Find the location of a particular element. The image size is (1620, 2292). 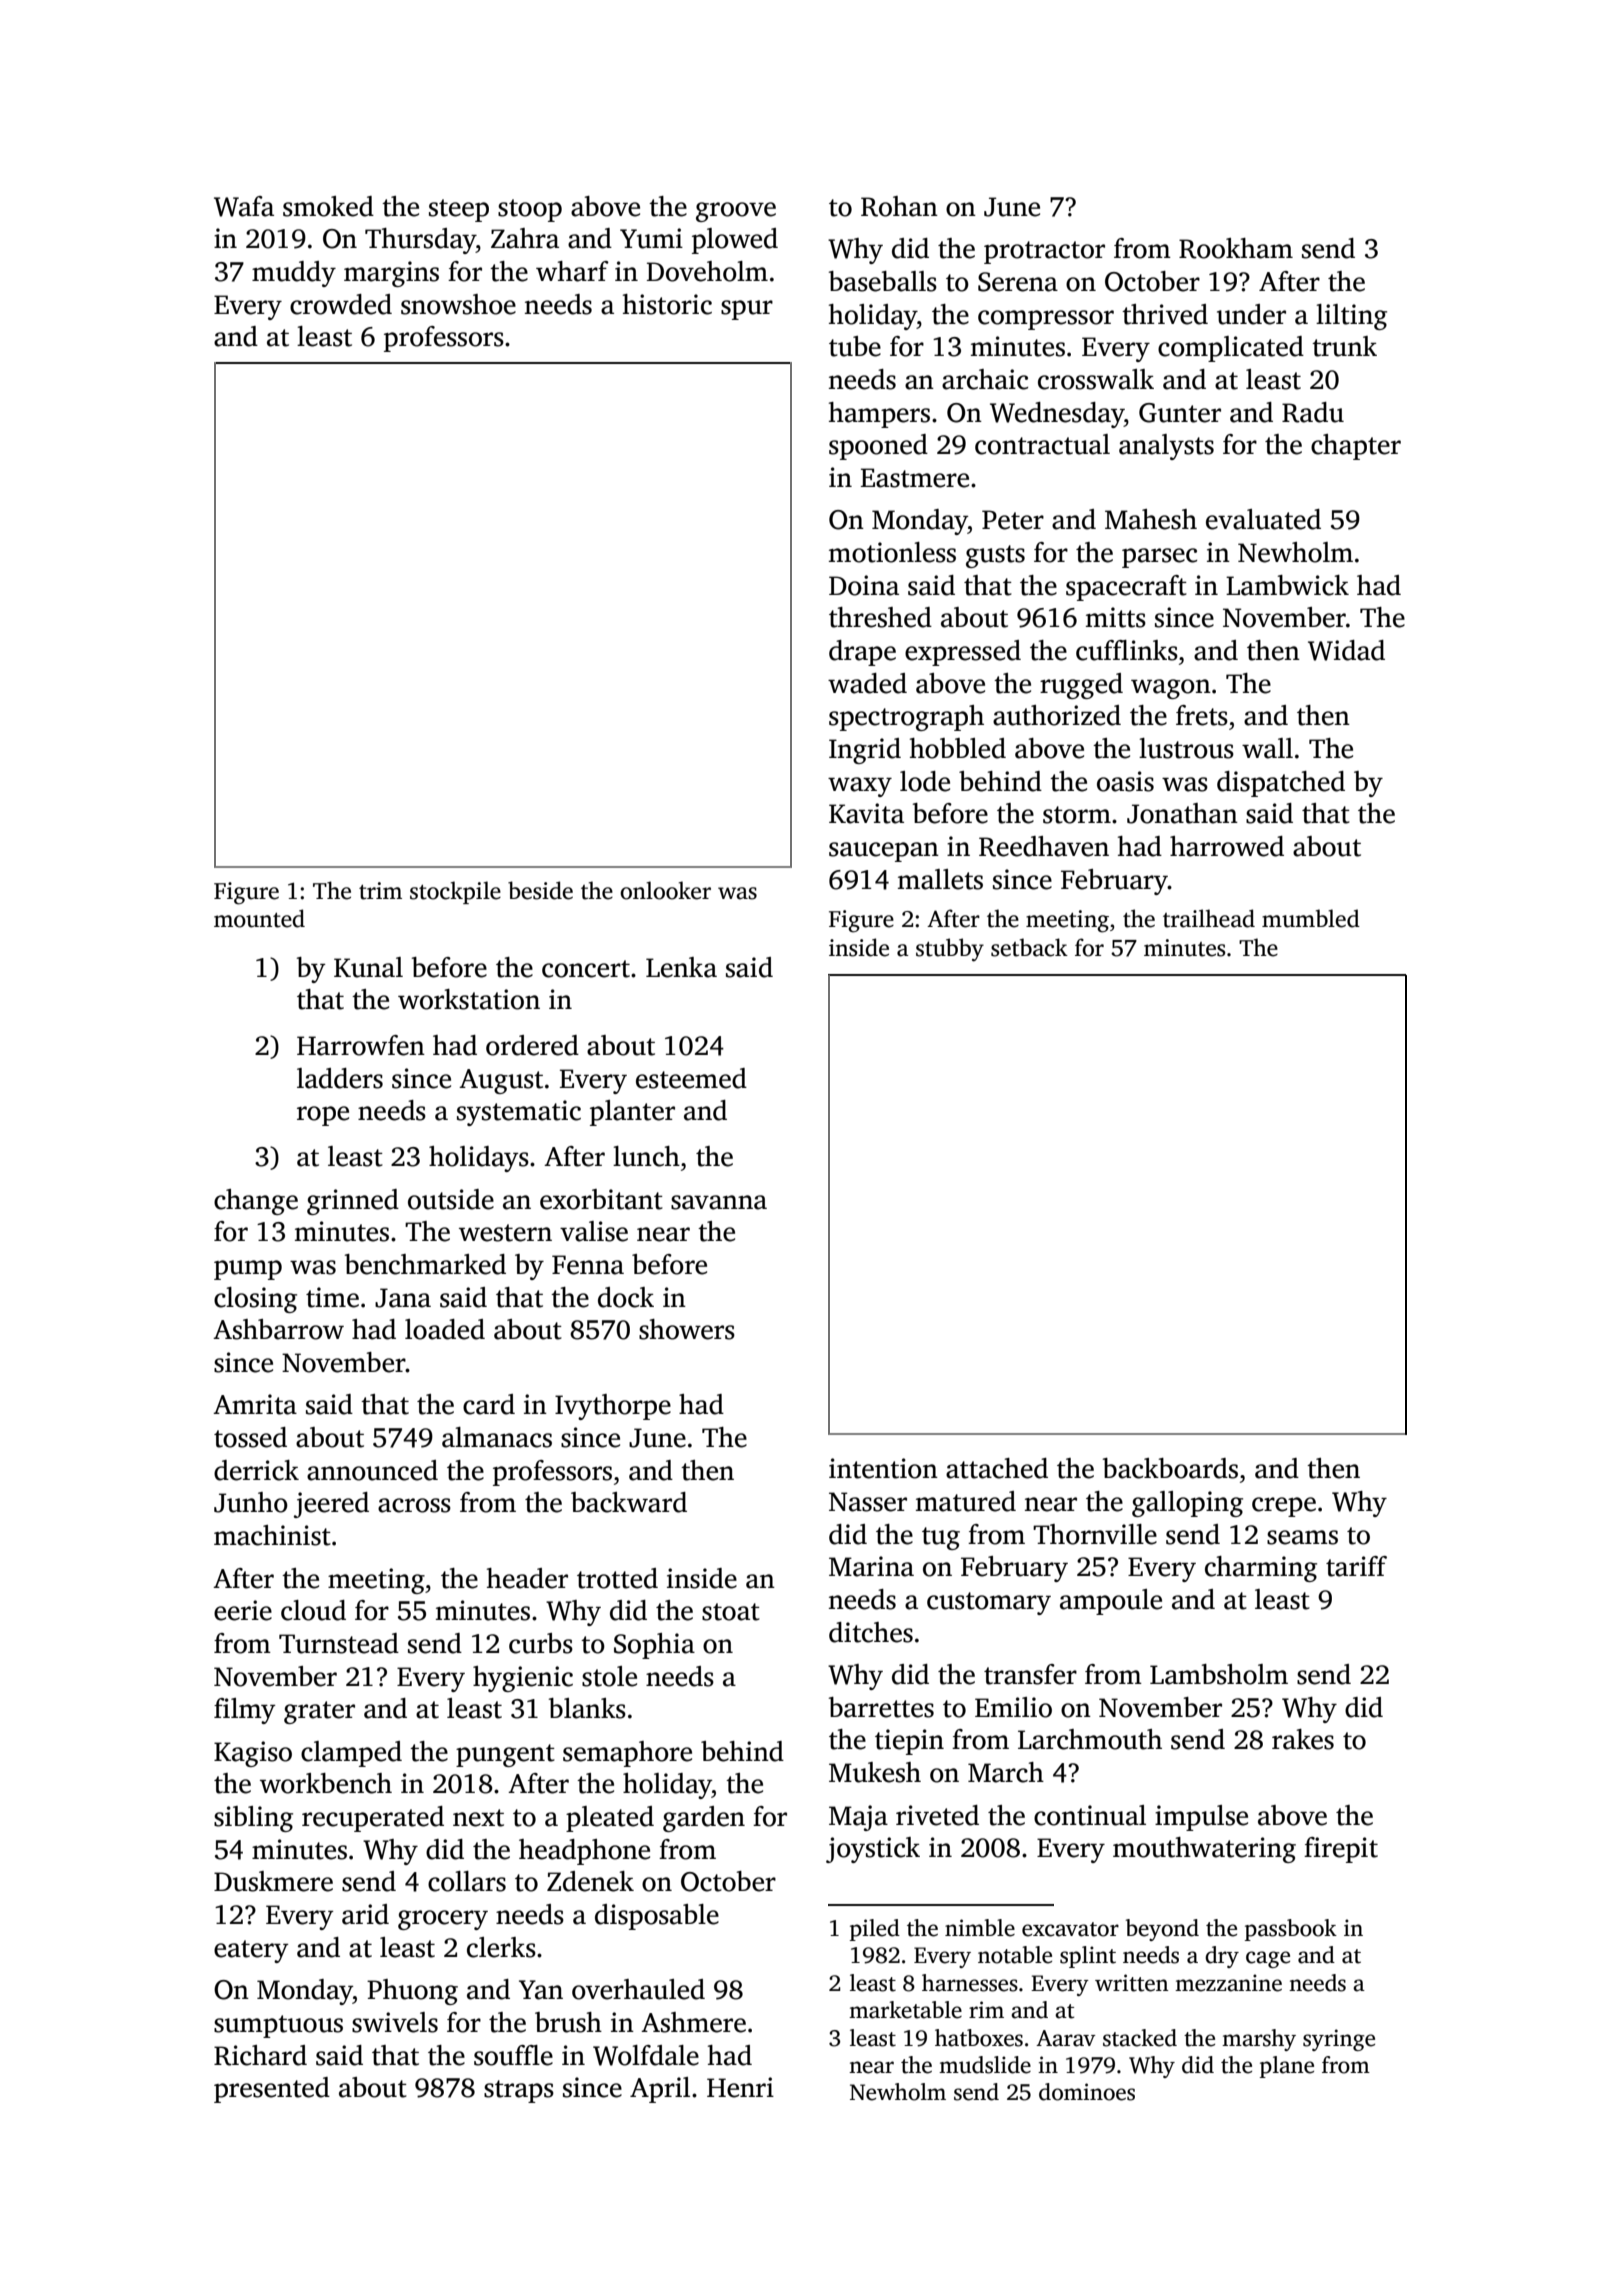

mumbled is located at coordinates (1311, 918).
